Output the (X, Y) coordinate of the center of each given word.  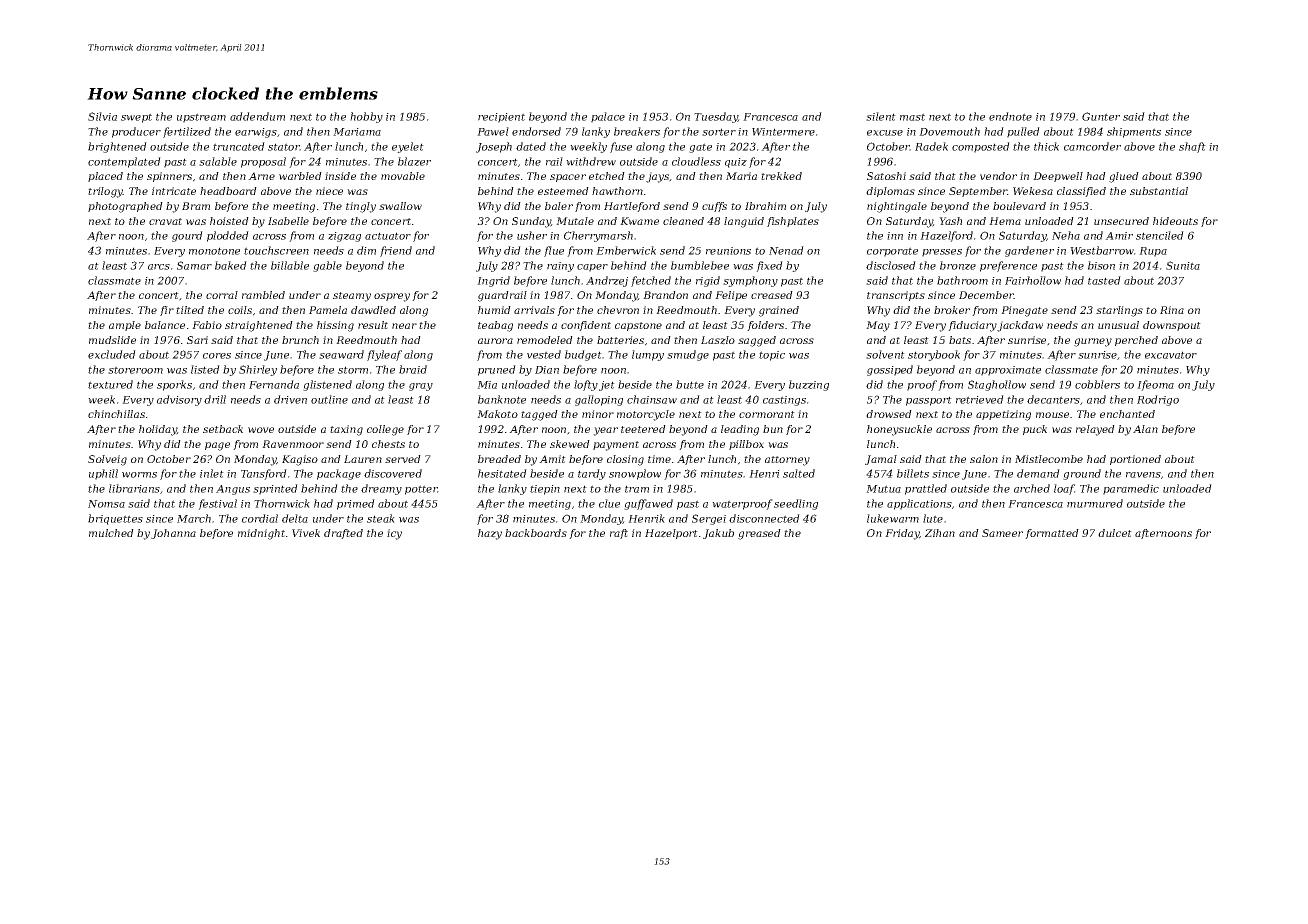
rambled (263, 295)
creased (772, 295)
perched (1136, 341)
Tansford (264, 474)
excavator (1171, 355)
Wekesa (1033, 191)
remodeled (545, 340)
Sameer (1002, 533)
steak (381, 518)
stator (284, 147)
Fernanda (274, 384)
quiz (736, 163)
